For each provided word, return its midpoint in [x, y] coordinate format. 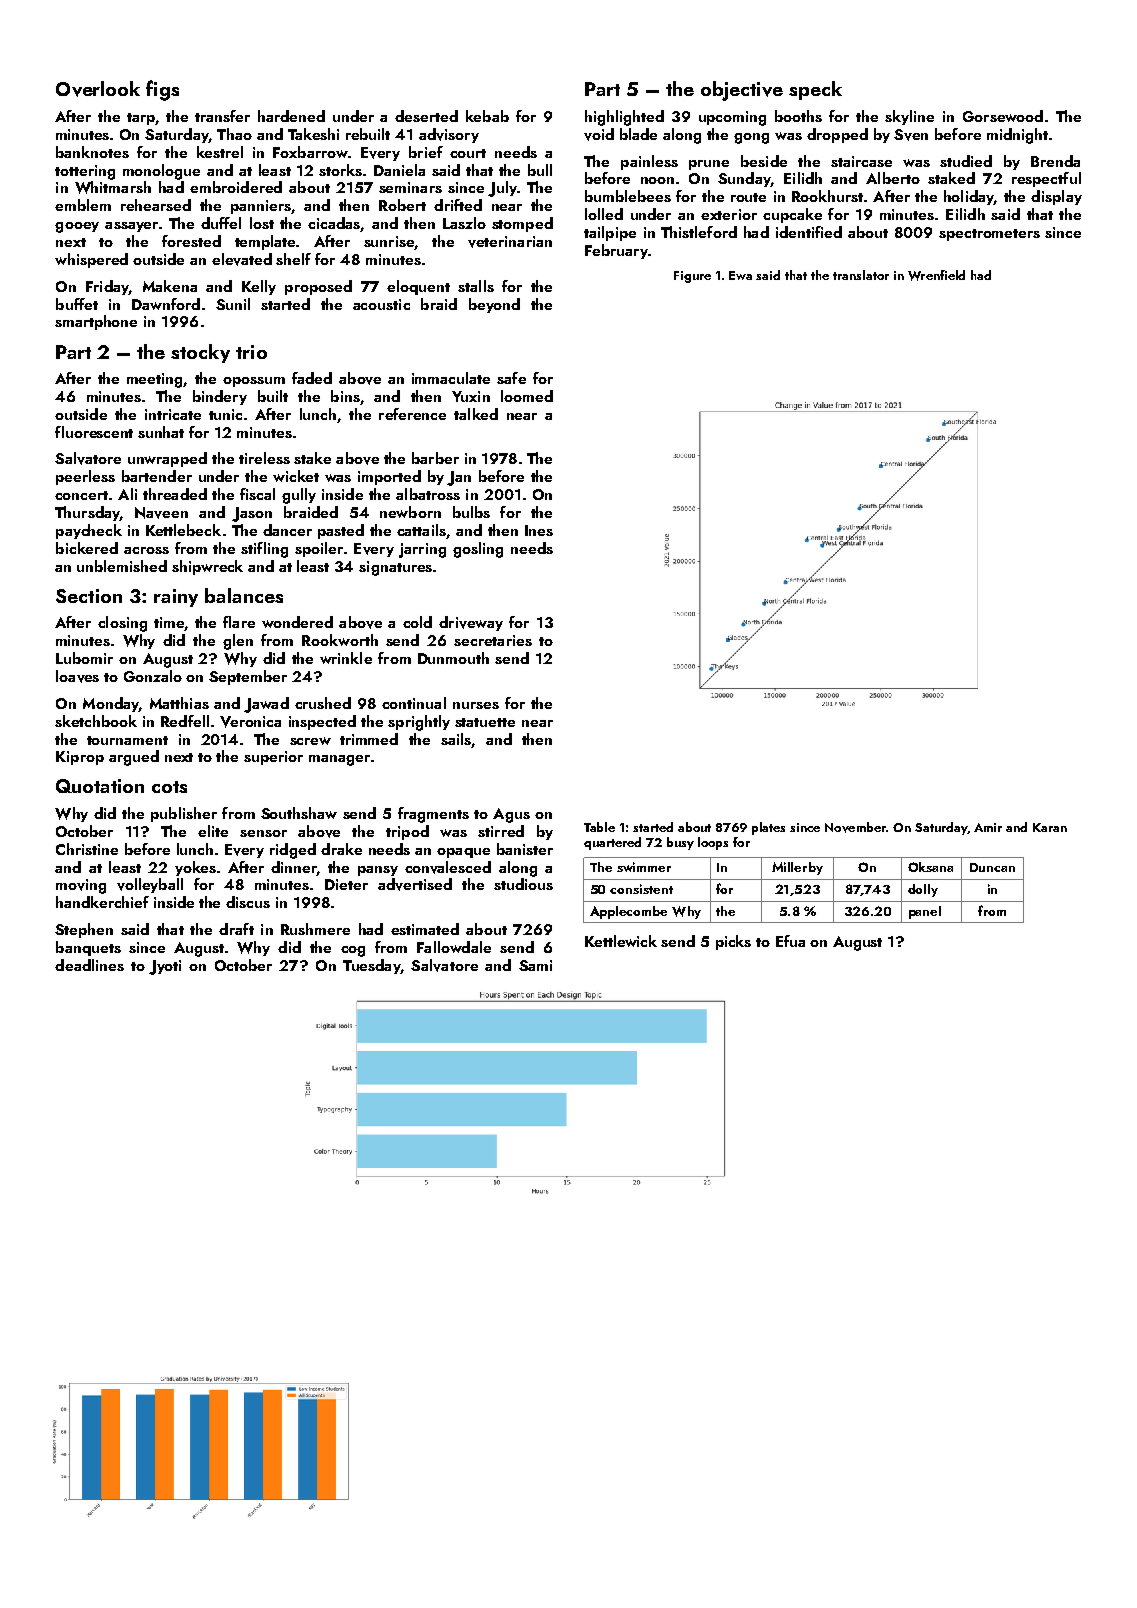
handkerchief [102, 902]
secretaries [493, 640]
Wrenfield [936, 275]
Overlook [98, 89]
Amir [988, 827]
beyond [494, 305]
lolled [604, 214]
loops [713, 843]
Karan [1050, 827]
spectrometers [989, 235]
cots [169, 787]
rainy [176, 598]
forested [191, 241]
